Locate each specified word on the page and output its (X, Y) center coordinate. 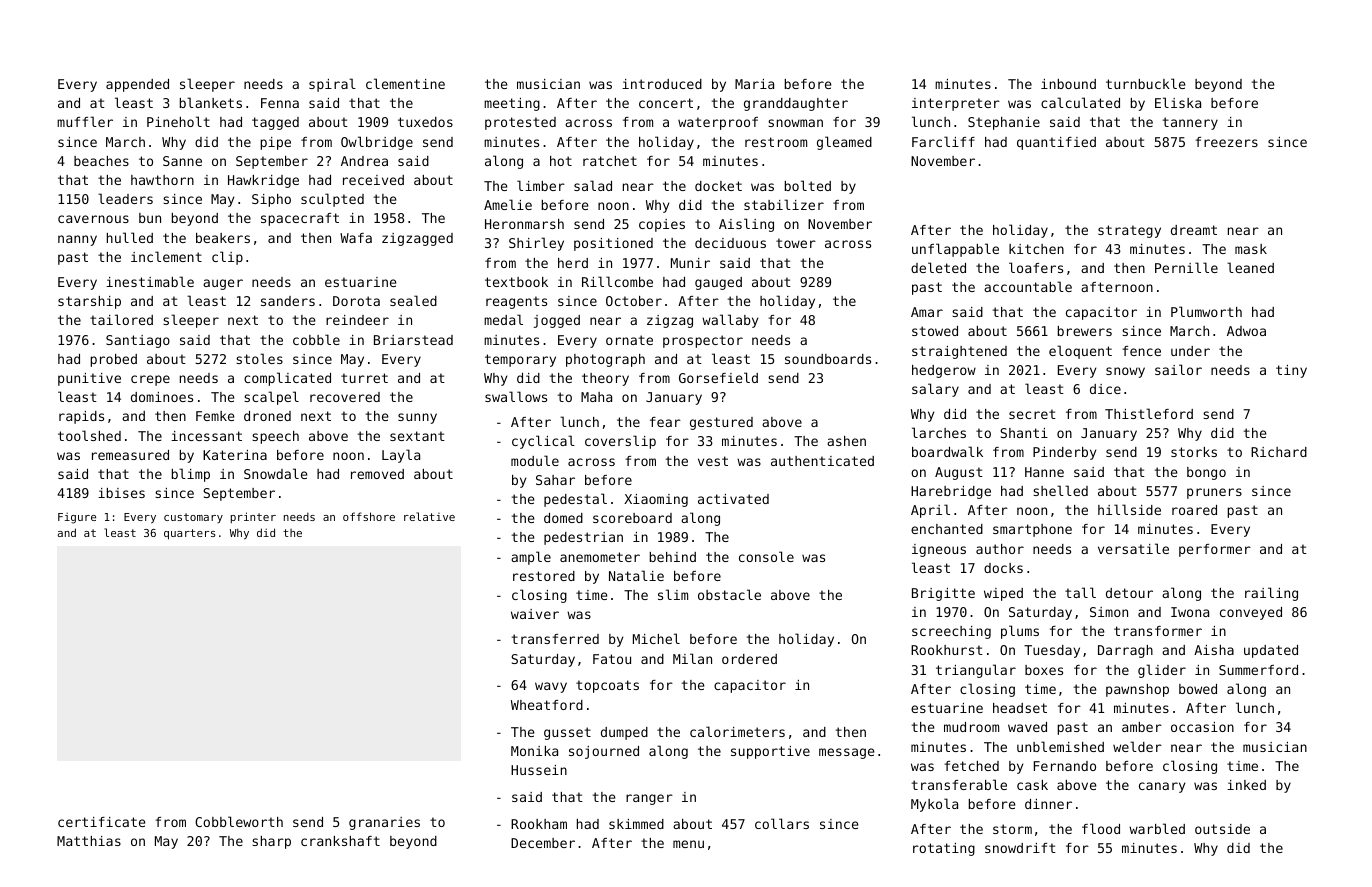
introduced (662, 84)
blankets (211, 102)
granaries (384, 823)
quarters (189, 534)
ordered (749, 659)
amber (1142, 727)
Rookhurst (947, 650)
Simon (1109, 612)
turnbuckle (1145, 83)
